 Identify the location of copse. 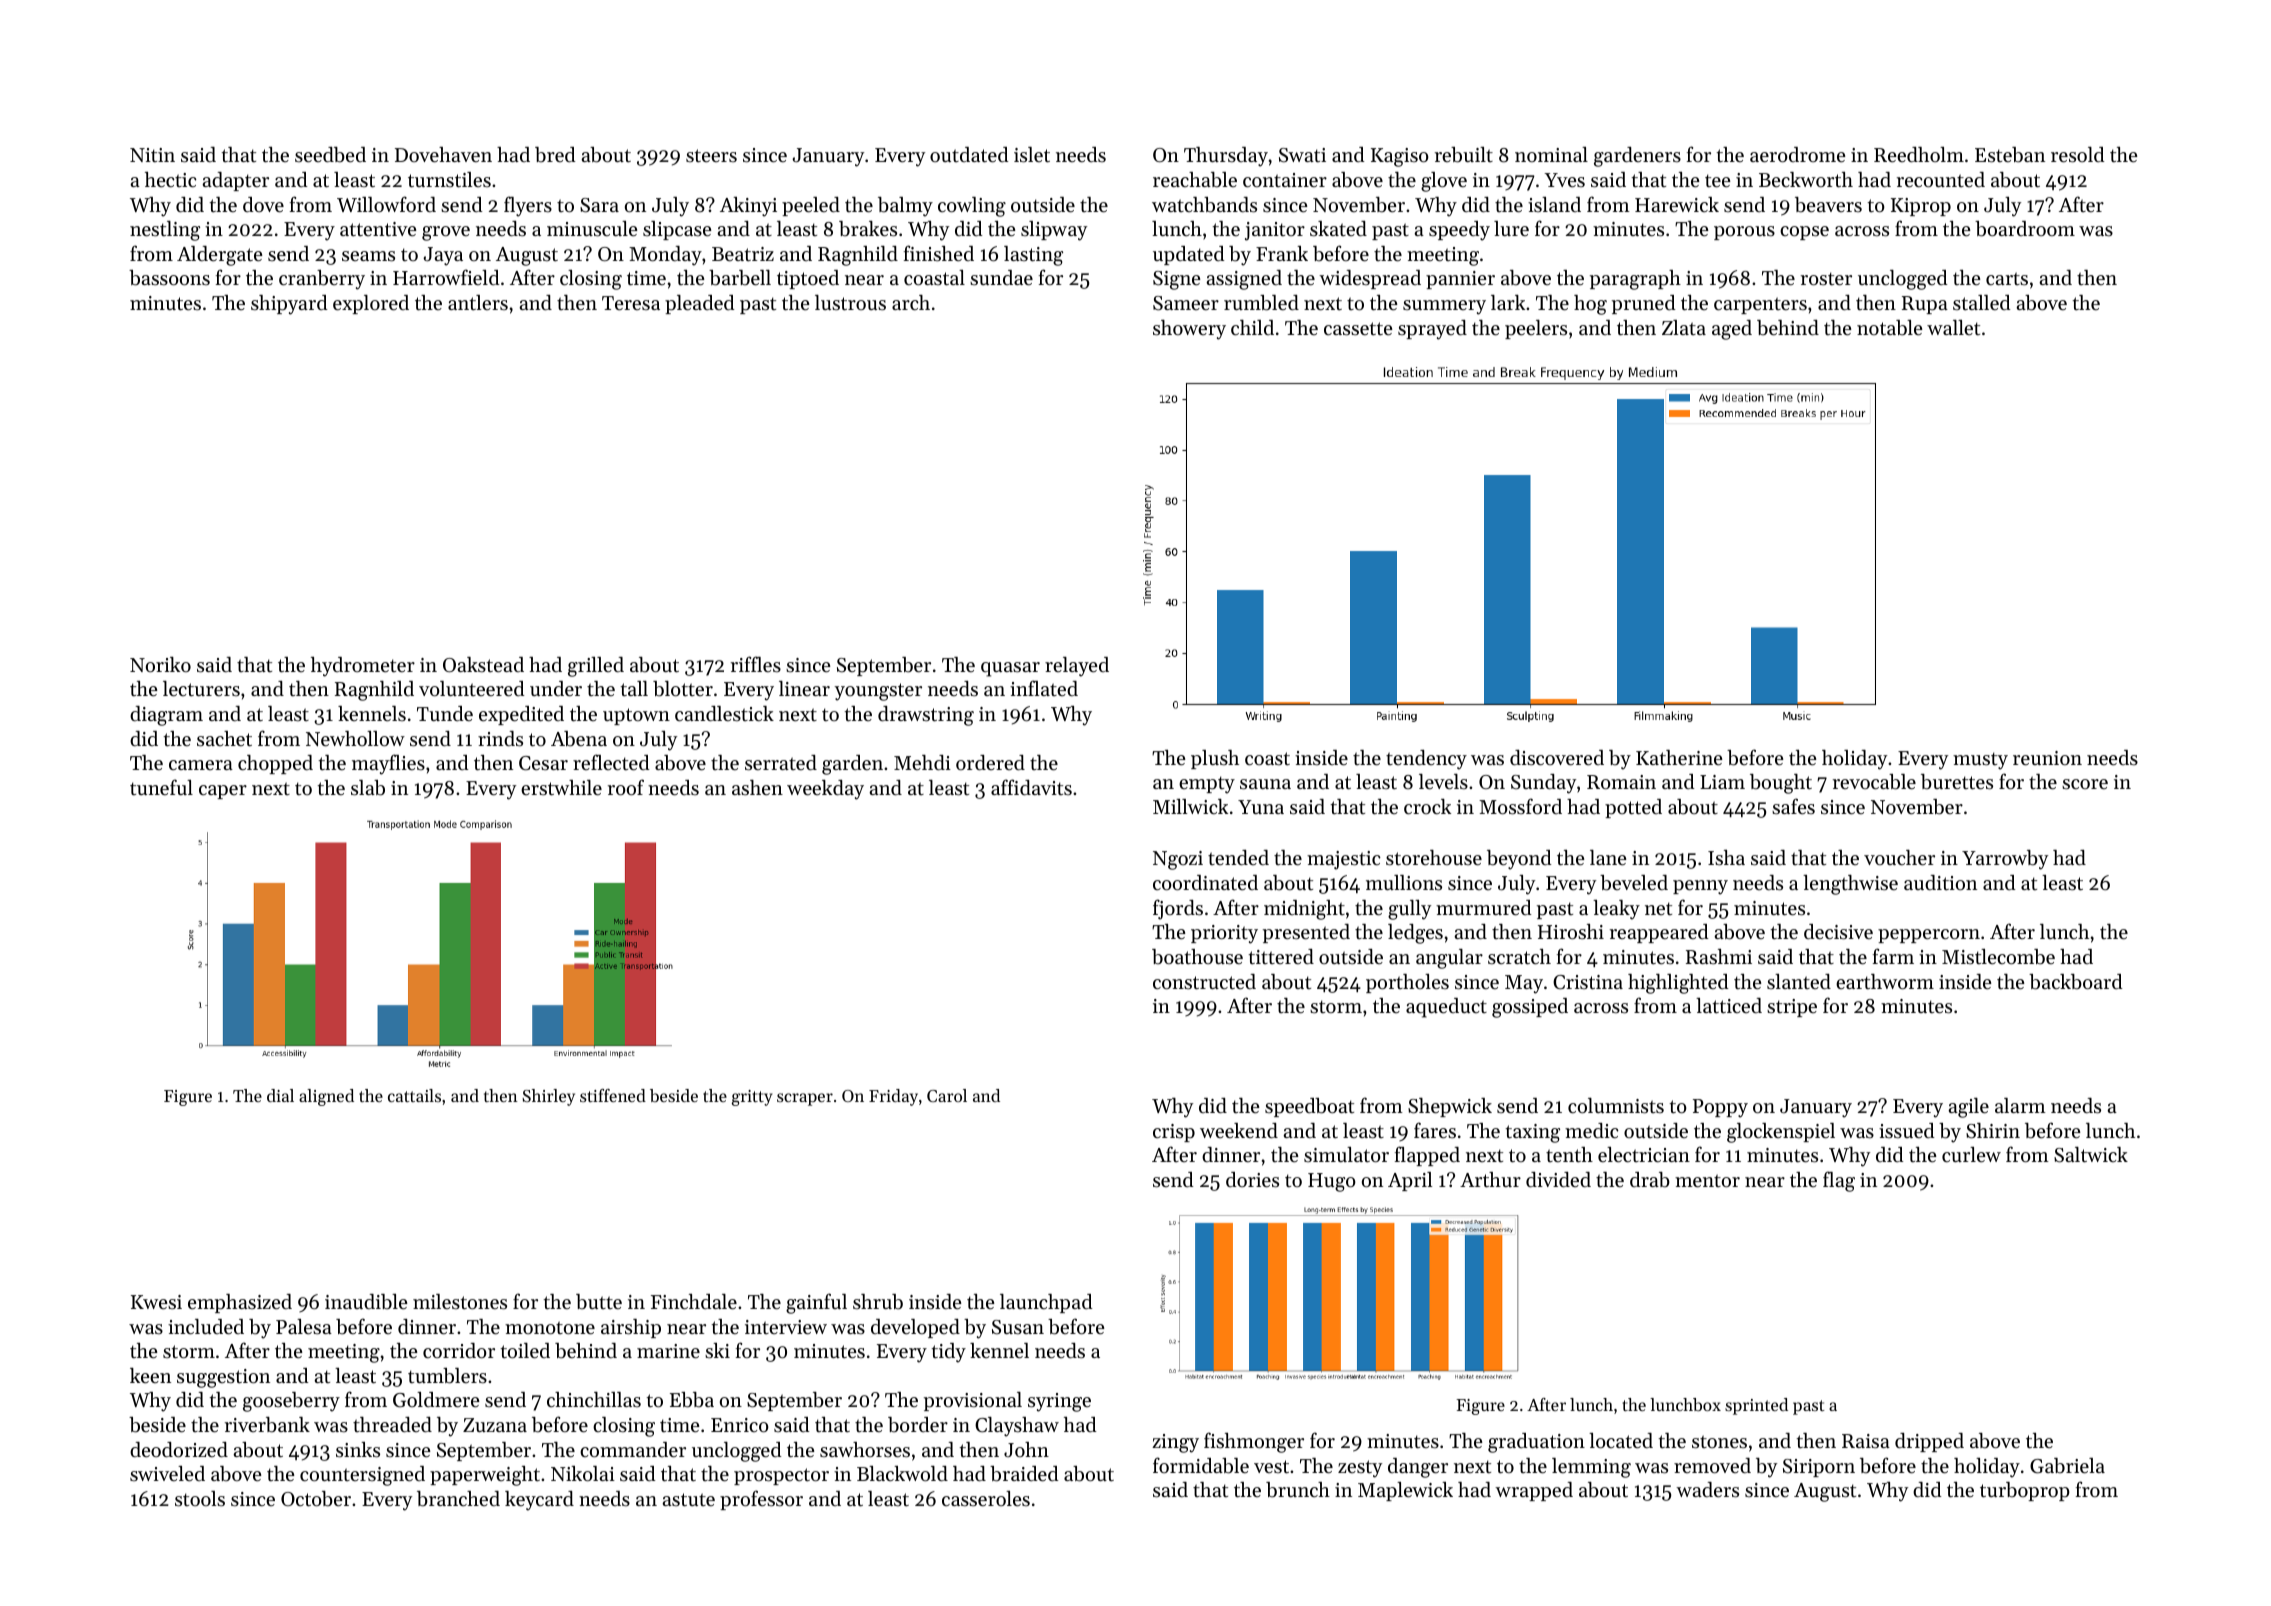
(1804, 233).
